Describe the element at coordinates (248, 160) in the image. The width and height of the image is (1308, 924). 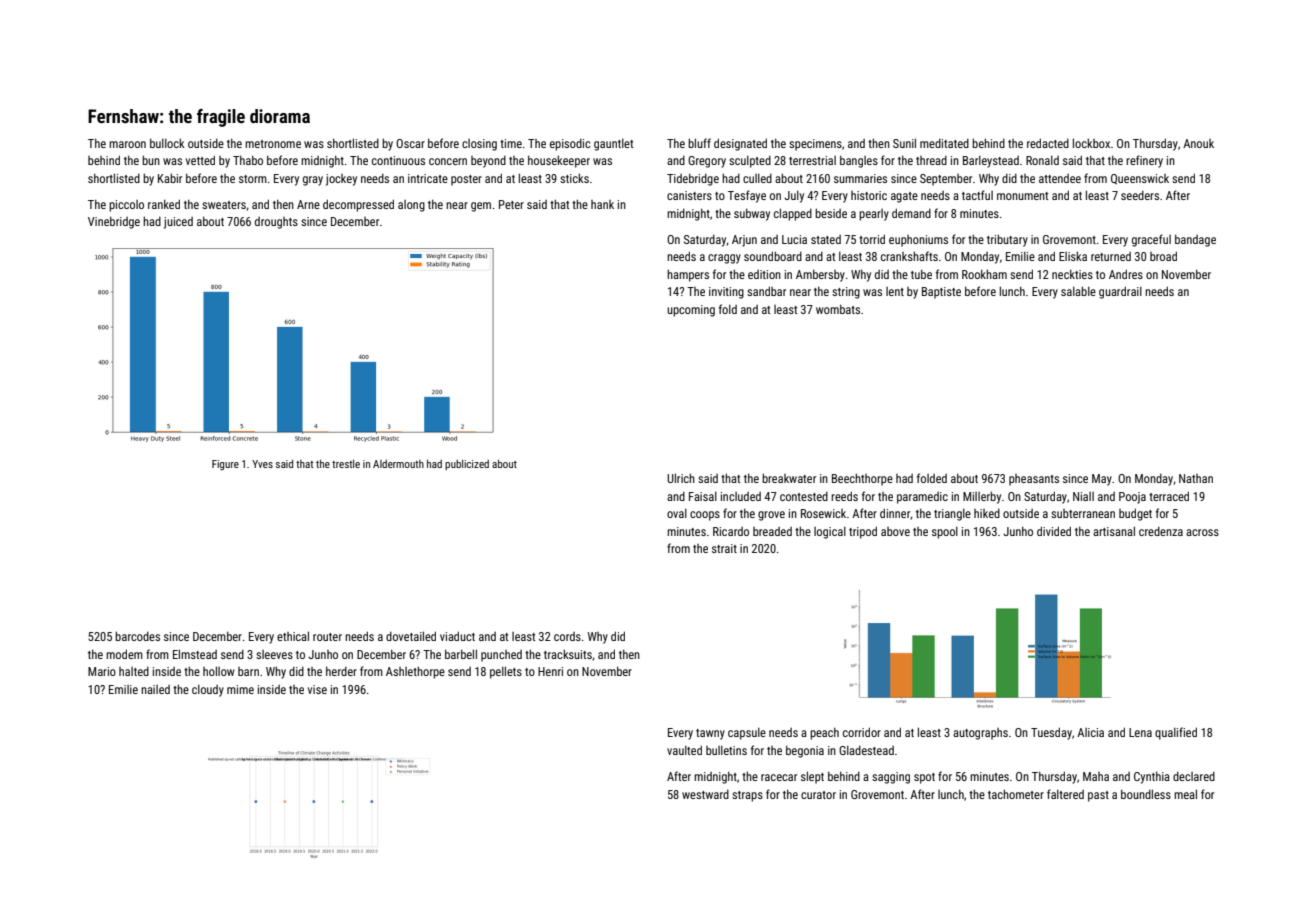
I see `Thabo` at that location.
